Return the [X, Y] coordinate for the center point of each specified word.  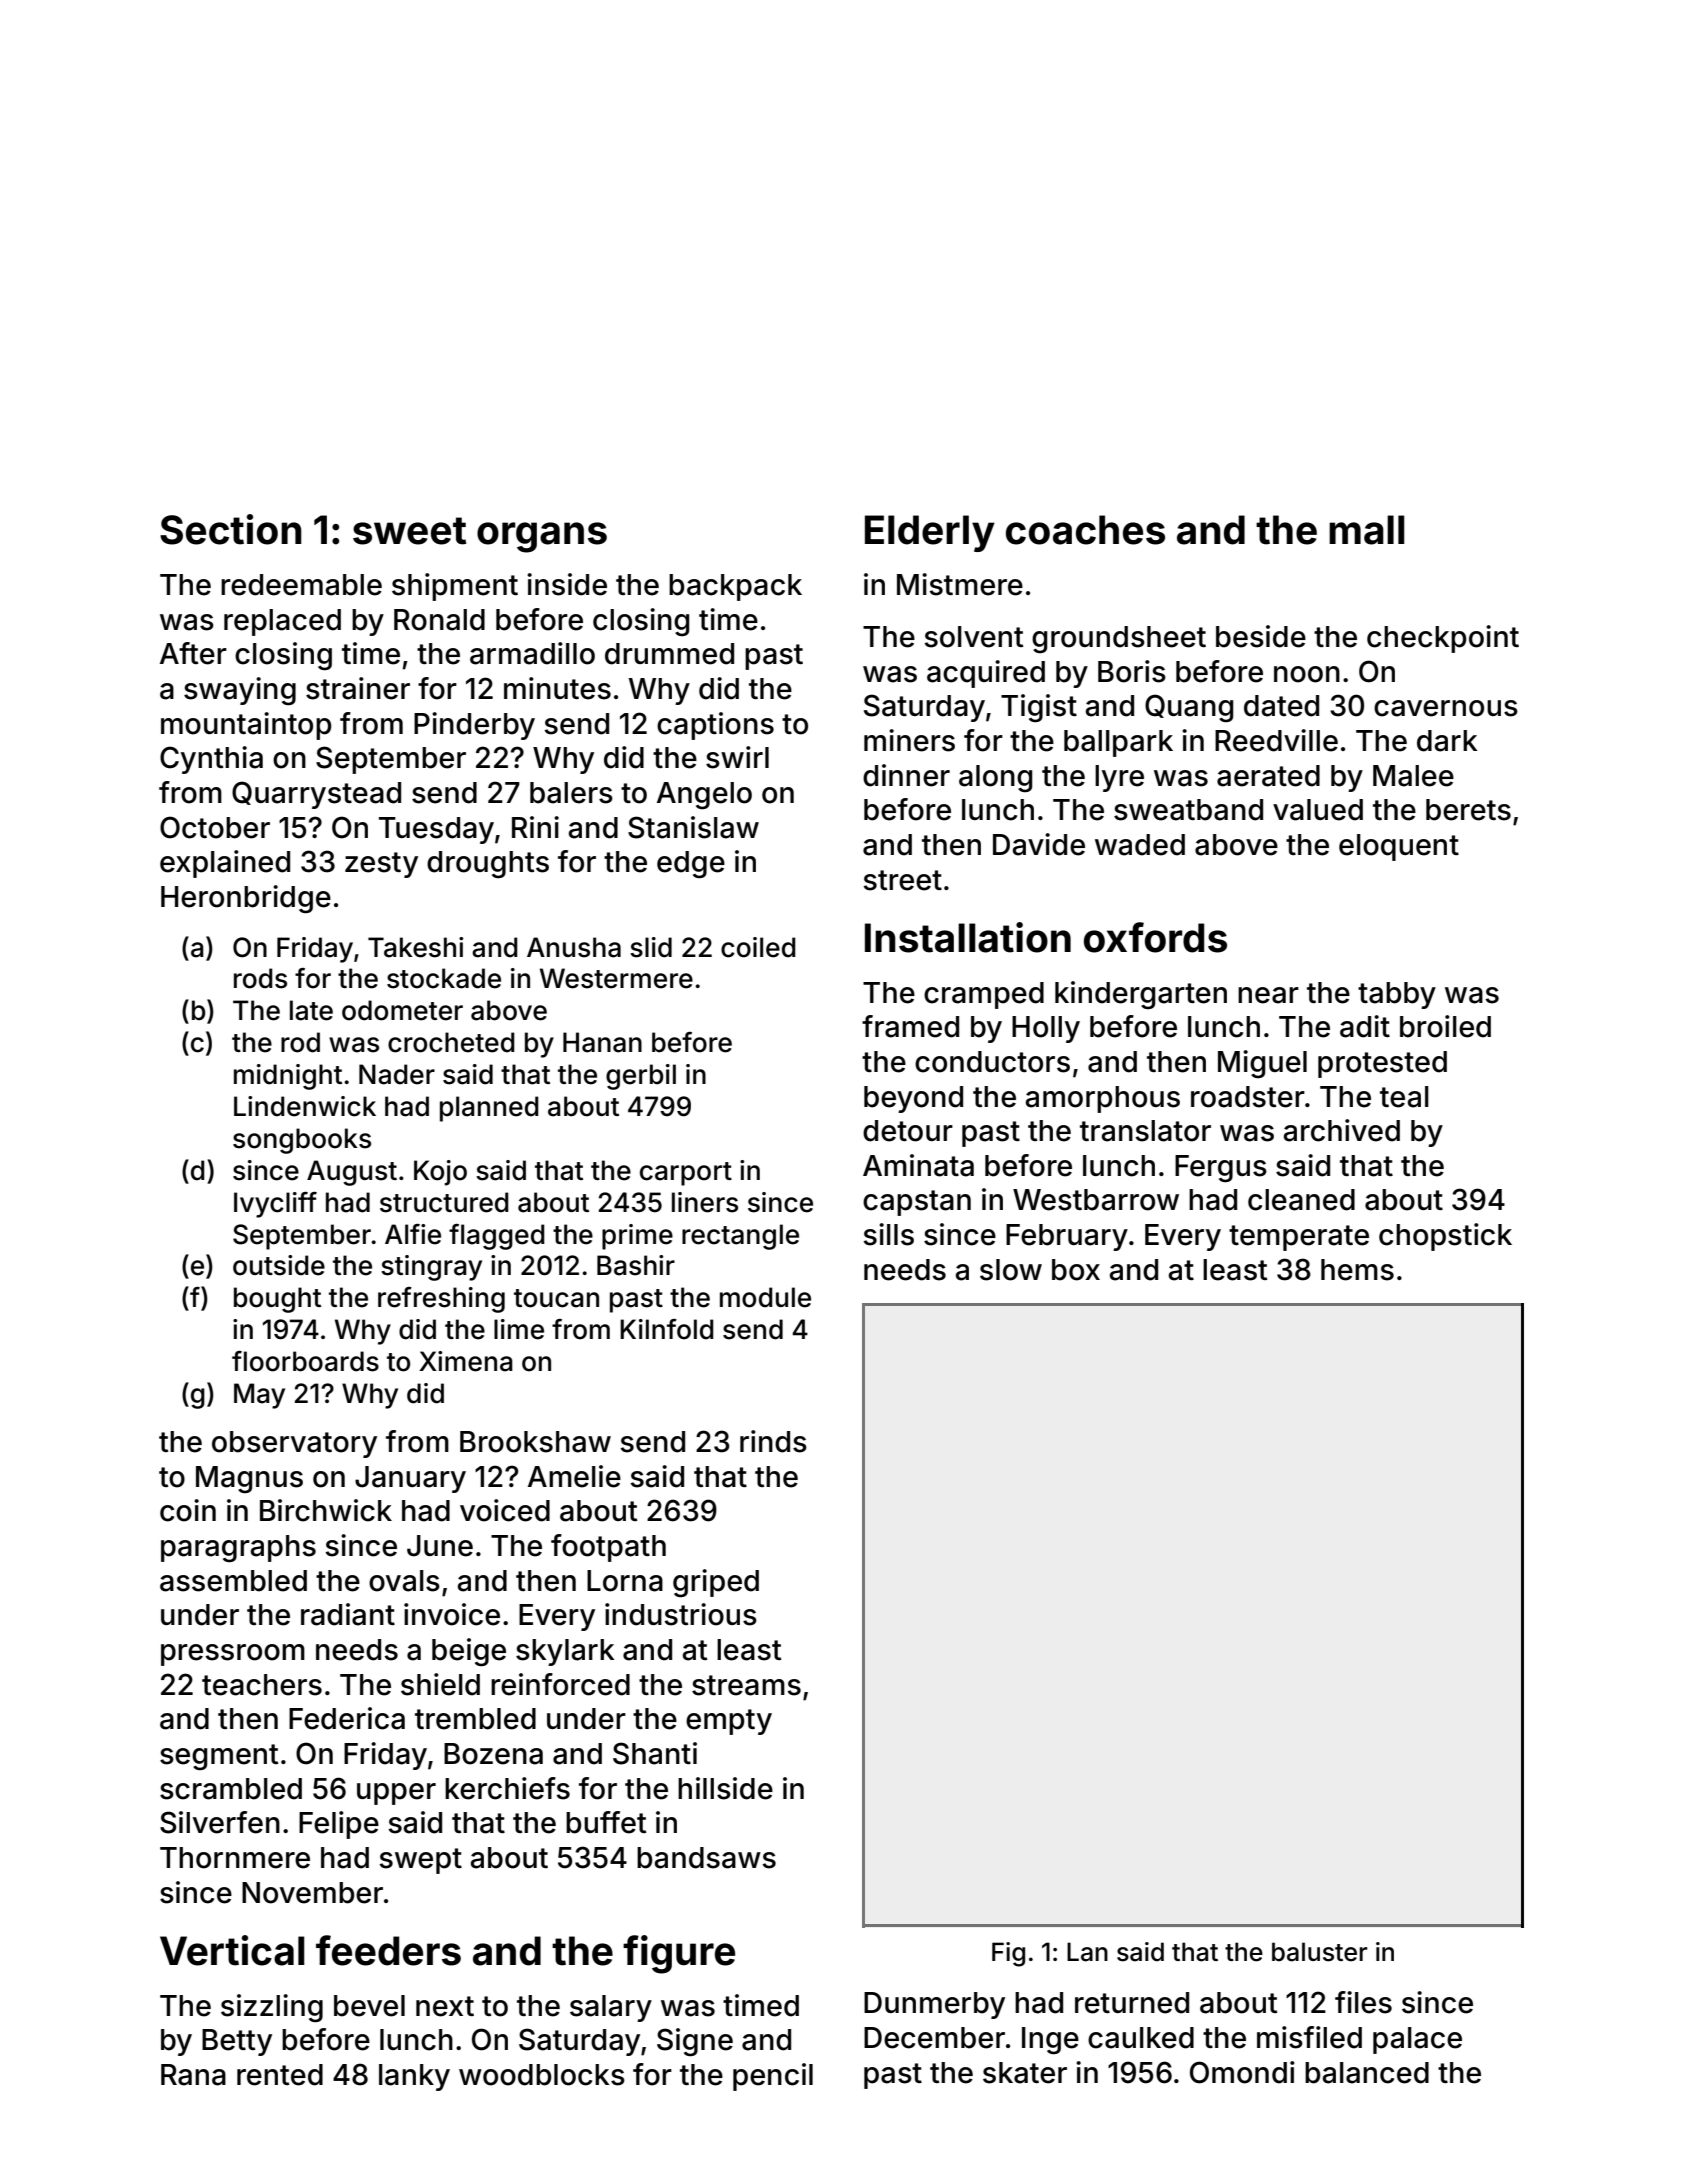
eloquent [1399, 847]
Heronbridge [246, 899]
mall [1367, 530]
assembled [233, 1581]
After [193, 653]
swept [420, 1861]
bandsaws [706, 1858]
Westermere [616, 978]
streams [746, 1685]
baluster [1320, 1952]
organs [542, 537]
